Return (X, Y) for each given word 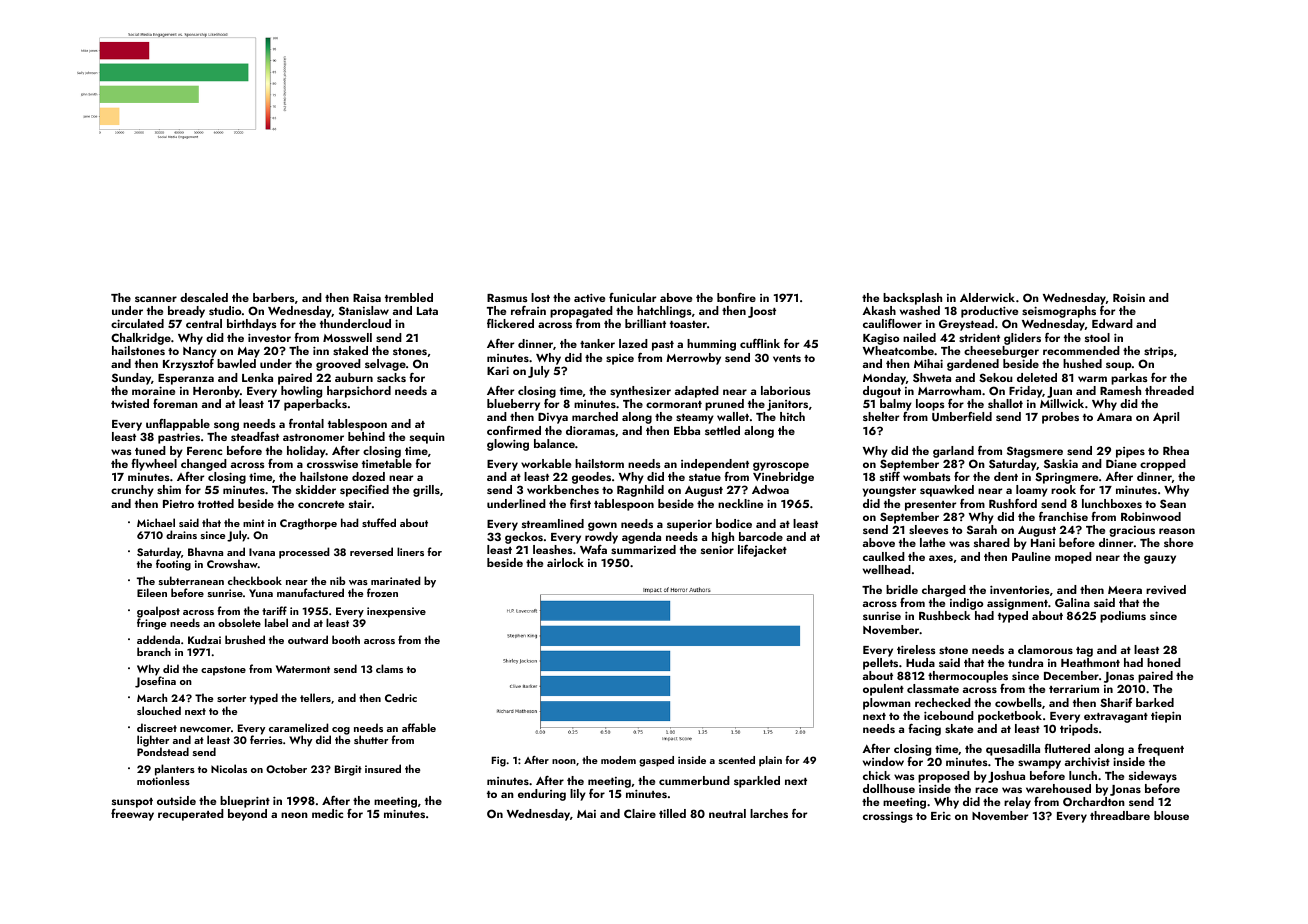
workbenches (563, 489)
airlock (565, 562)
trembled (409, 297)
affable (419, 727)
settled (722, 430)
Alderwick (987, 297)
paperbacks (315, 405)
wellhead (887, 569)
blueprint (245, 802)
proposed (944, 777)
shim (169, 489)
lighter (153, 741)
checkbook (255, 580)
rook (1063, 489)
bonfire (736, 297)
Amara (1114, 417)
